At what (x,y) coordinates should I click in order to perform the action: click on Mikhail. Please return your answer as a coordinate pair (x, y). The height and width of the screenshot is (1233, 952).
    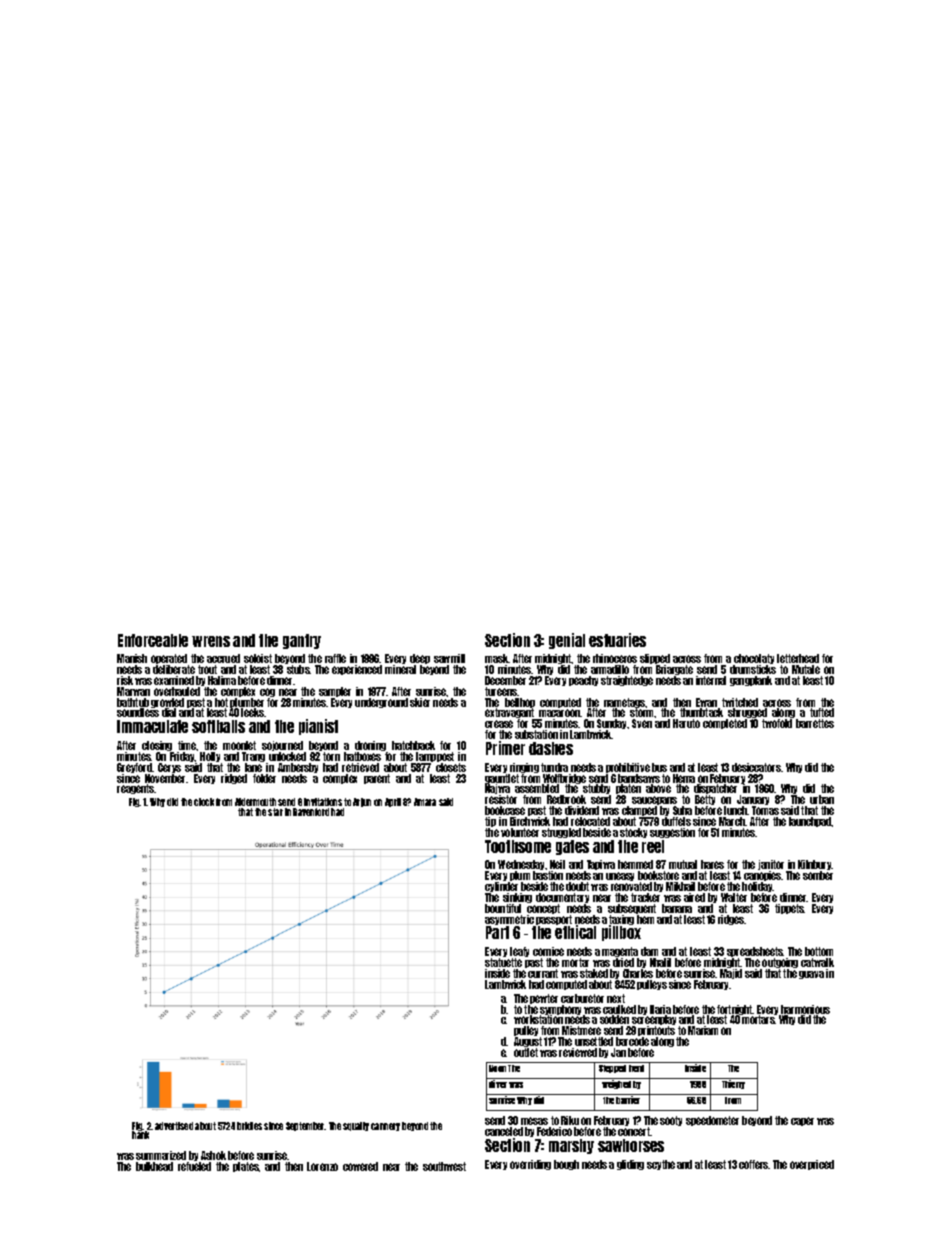
    Looking at the image, I should click on (680, 886).
